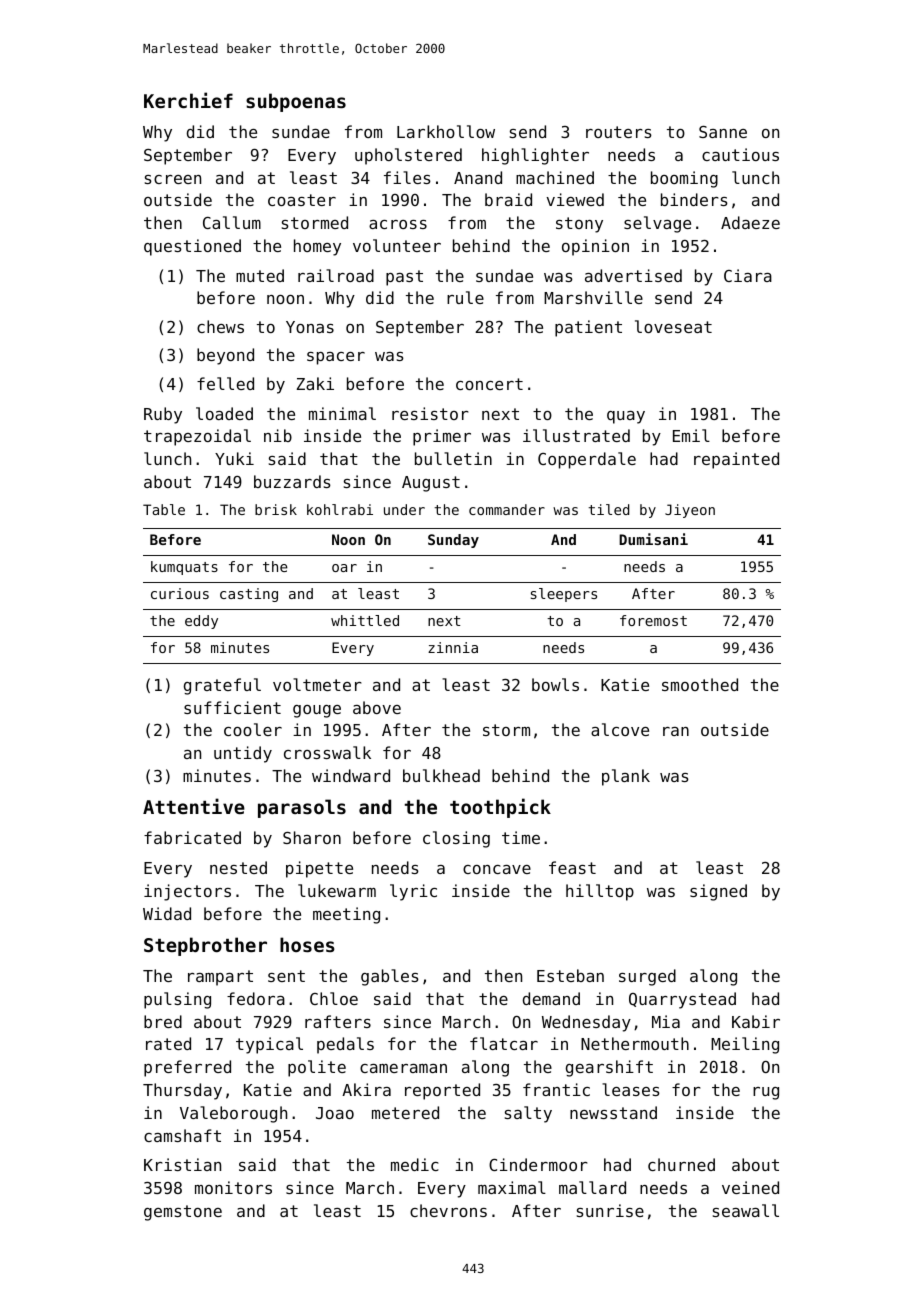 Image resolution: width=924 pixels, height=1311 pixels. What do you see at coordinates (465, 297) in the screenshot?
I see `rule` at bounding box center [465, 297].
